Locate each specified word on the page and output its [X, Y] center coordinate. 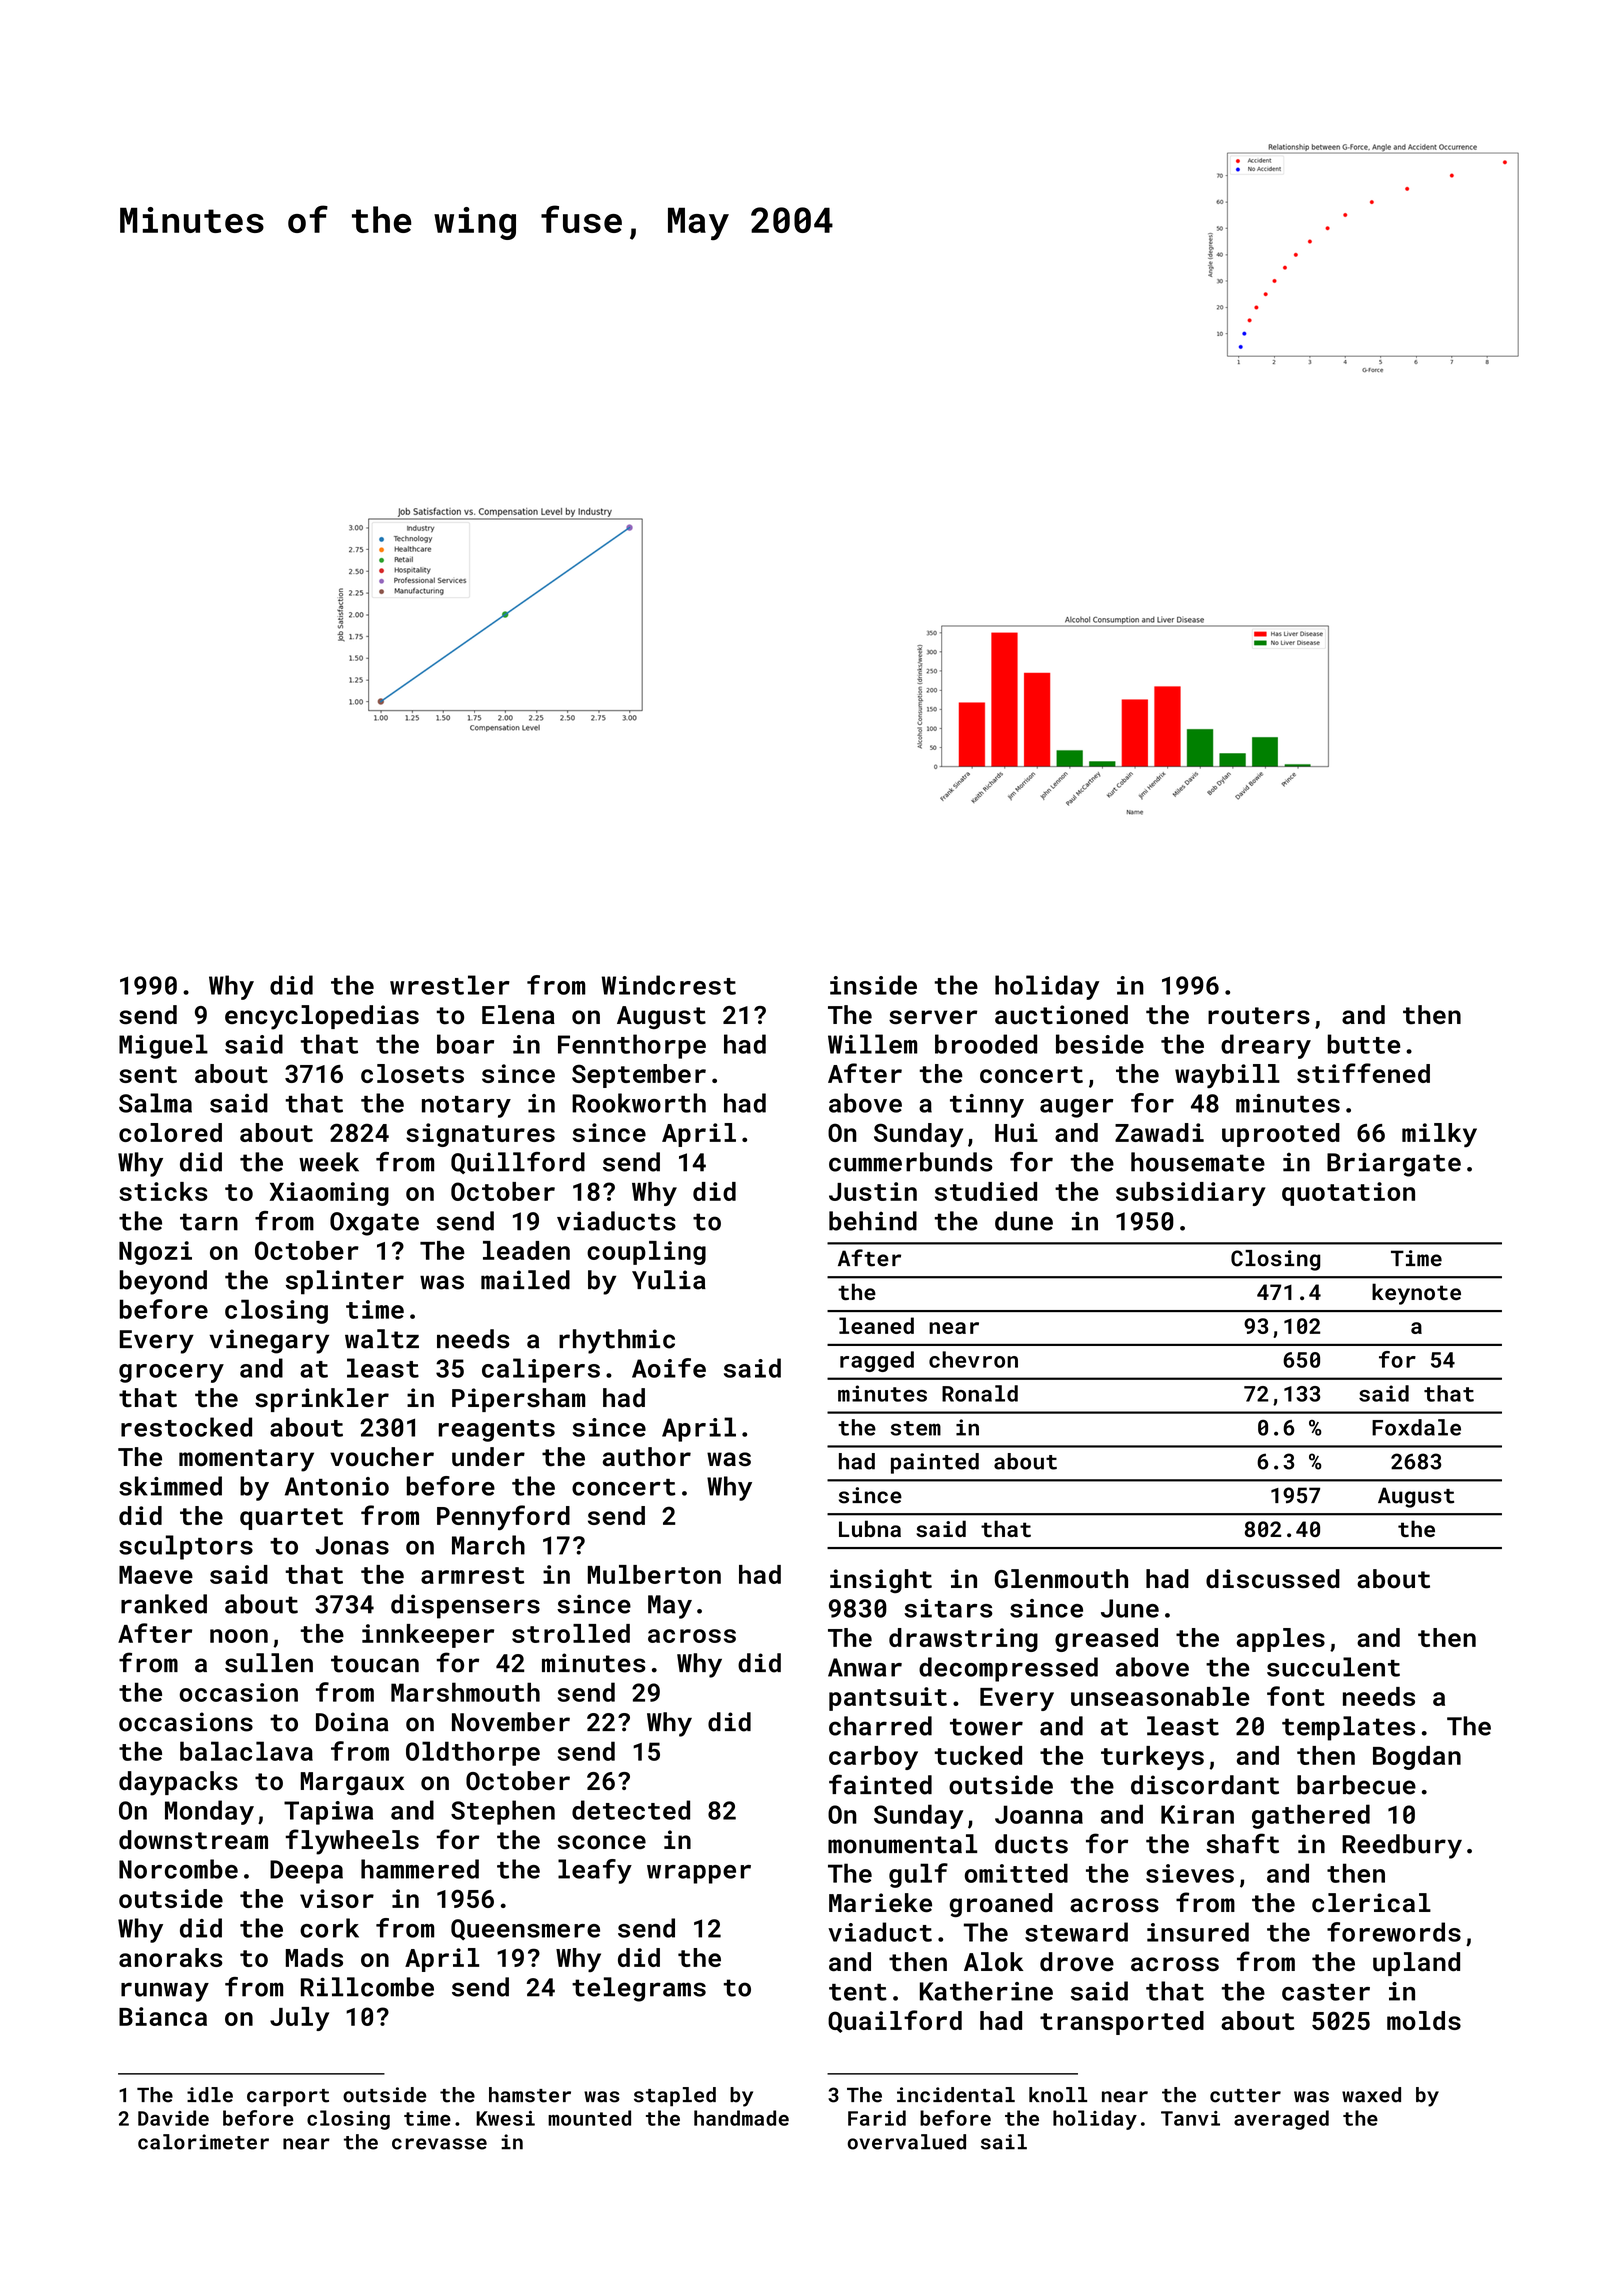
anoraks [170, 1957]
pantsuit [888, 1699]
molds [1424, 2020]
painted [935, 1463]
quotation [1348, 1194]
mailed [525, 1280]
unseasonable [1160, 1696]
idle [210, 2095]
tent [858, 1992]
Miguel [163, 1046]
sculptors [186, 1547]
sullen [269, 1663]
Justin [873, 1191]
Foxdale [1416, 1427]
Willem [872, 1044]
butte [1364, 1044]
